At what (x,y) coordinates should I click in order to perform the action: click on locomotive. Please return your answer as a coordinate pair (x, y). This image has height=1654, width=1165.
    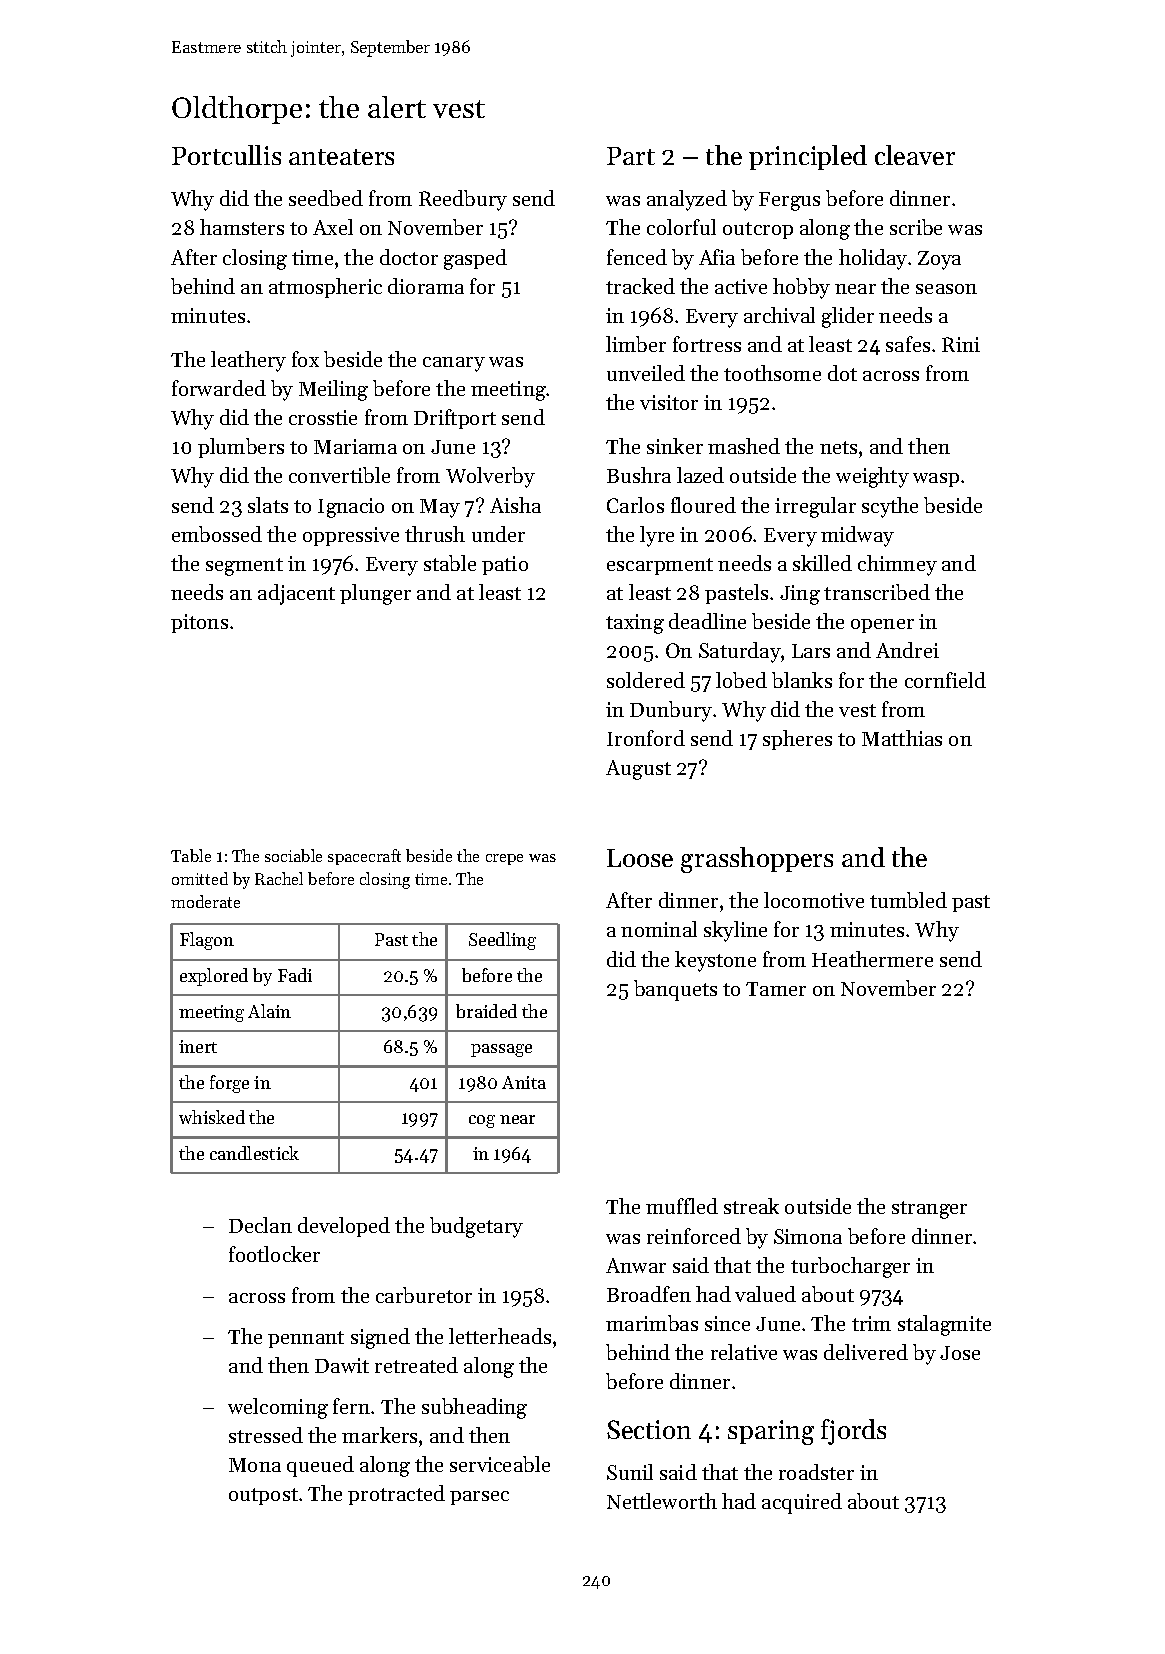
    Looking at the image, I should click on (814, 900).
